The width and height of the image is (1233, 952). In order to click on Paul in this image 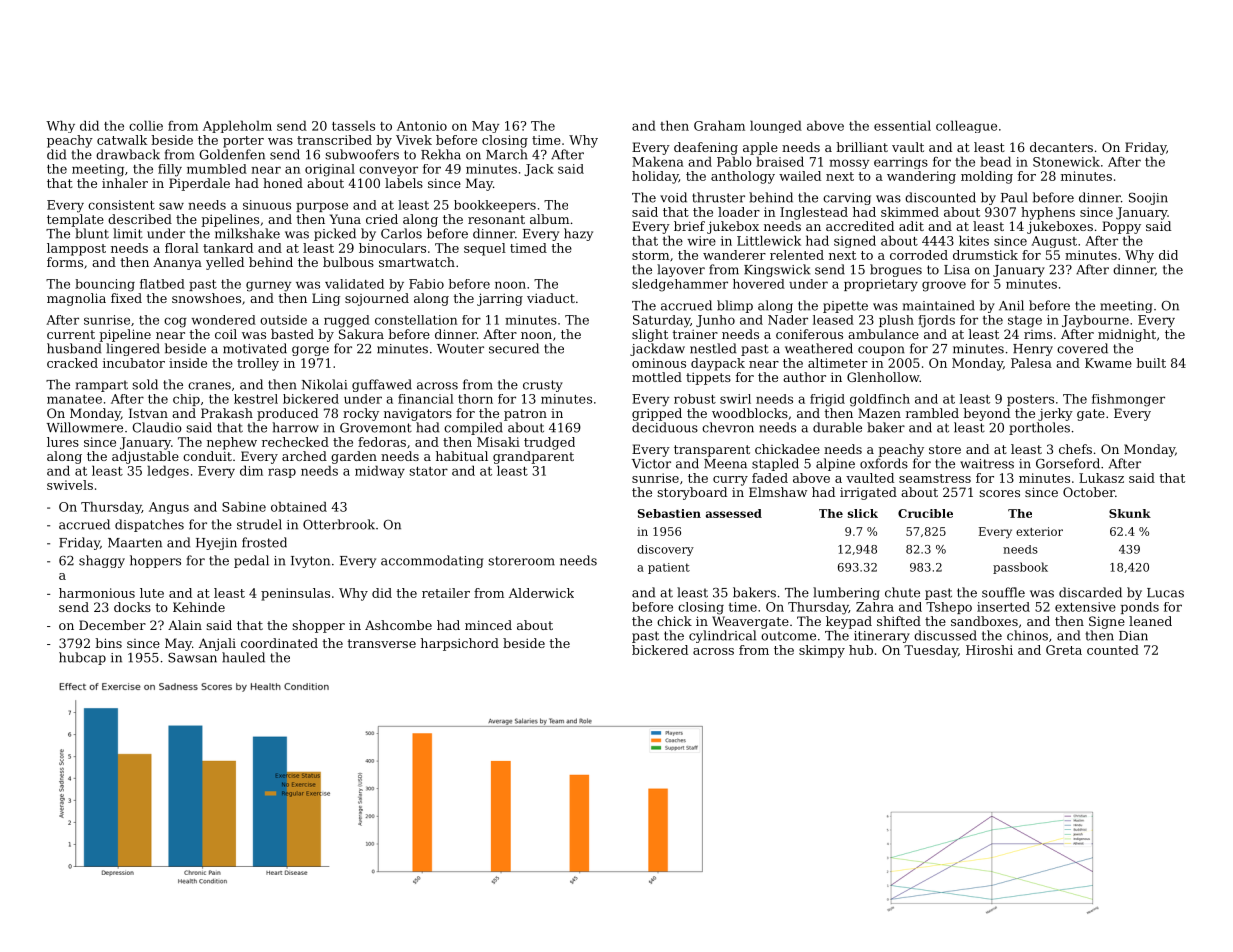, I will do `click(1014, 197)`.
